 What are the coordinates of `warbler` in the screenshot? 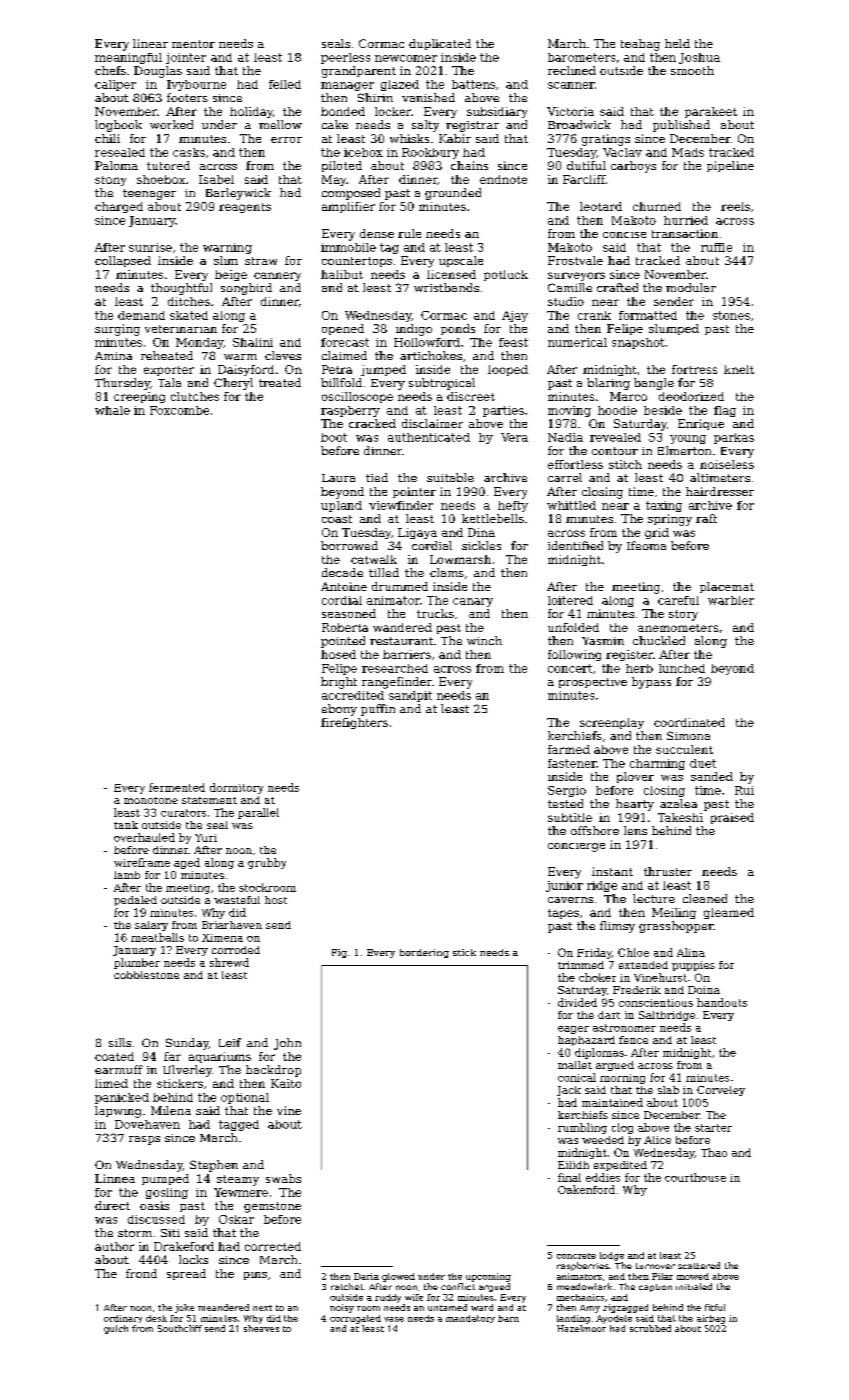 It's located at (731, 600).
